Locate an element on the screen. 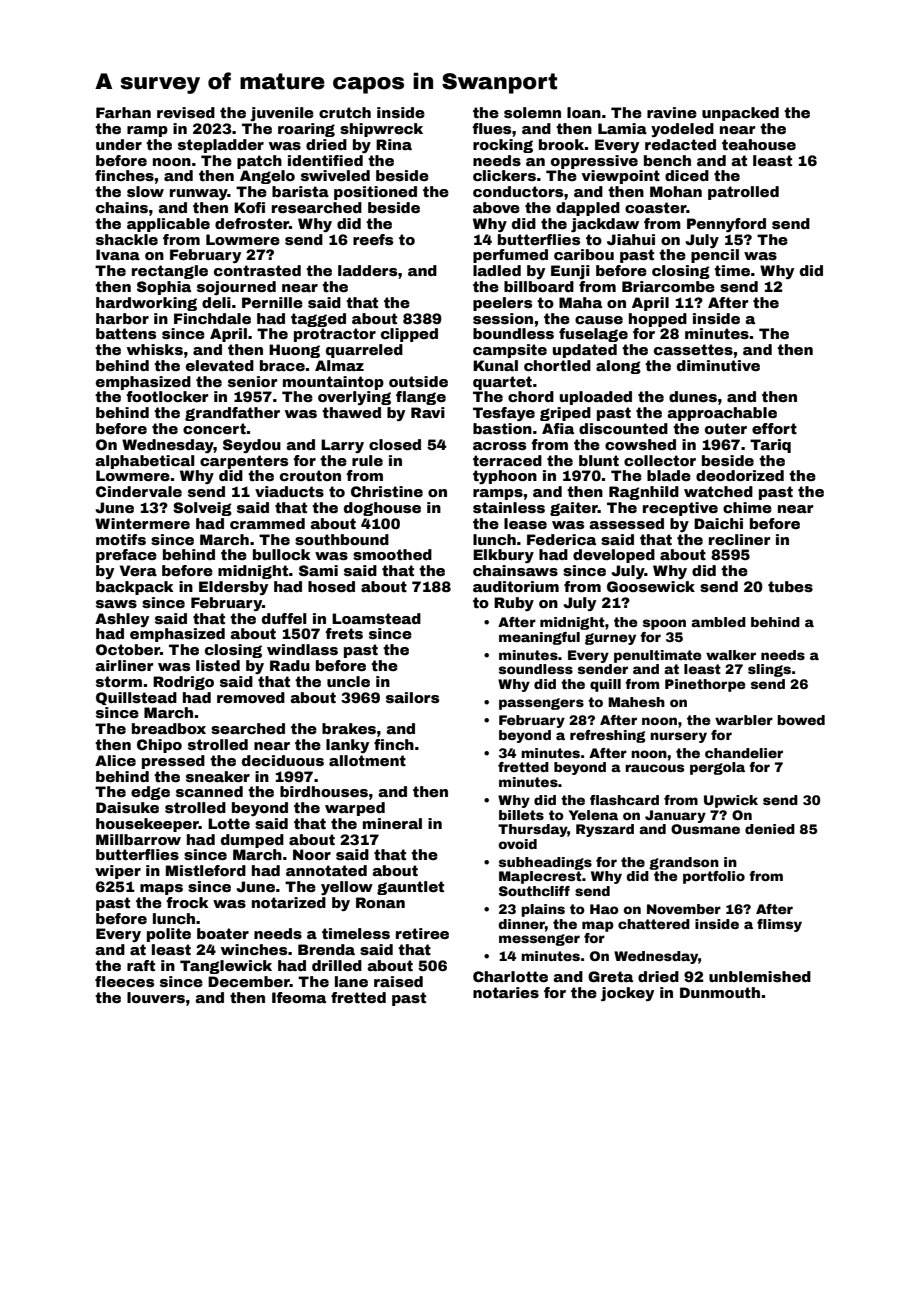 The image size is (924, 1308). louvers is located at coordinates (156, 997).
